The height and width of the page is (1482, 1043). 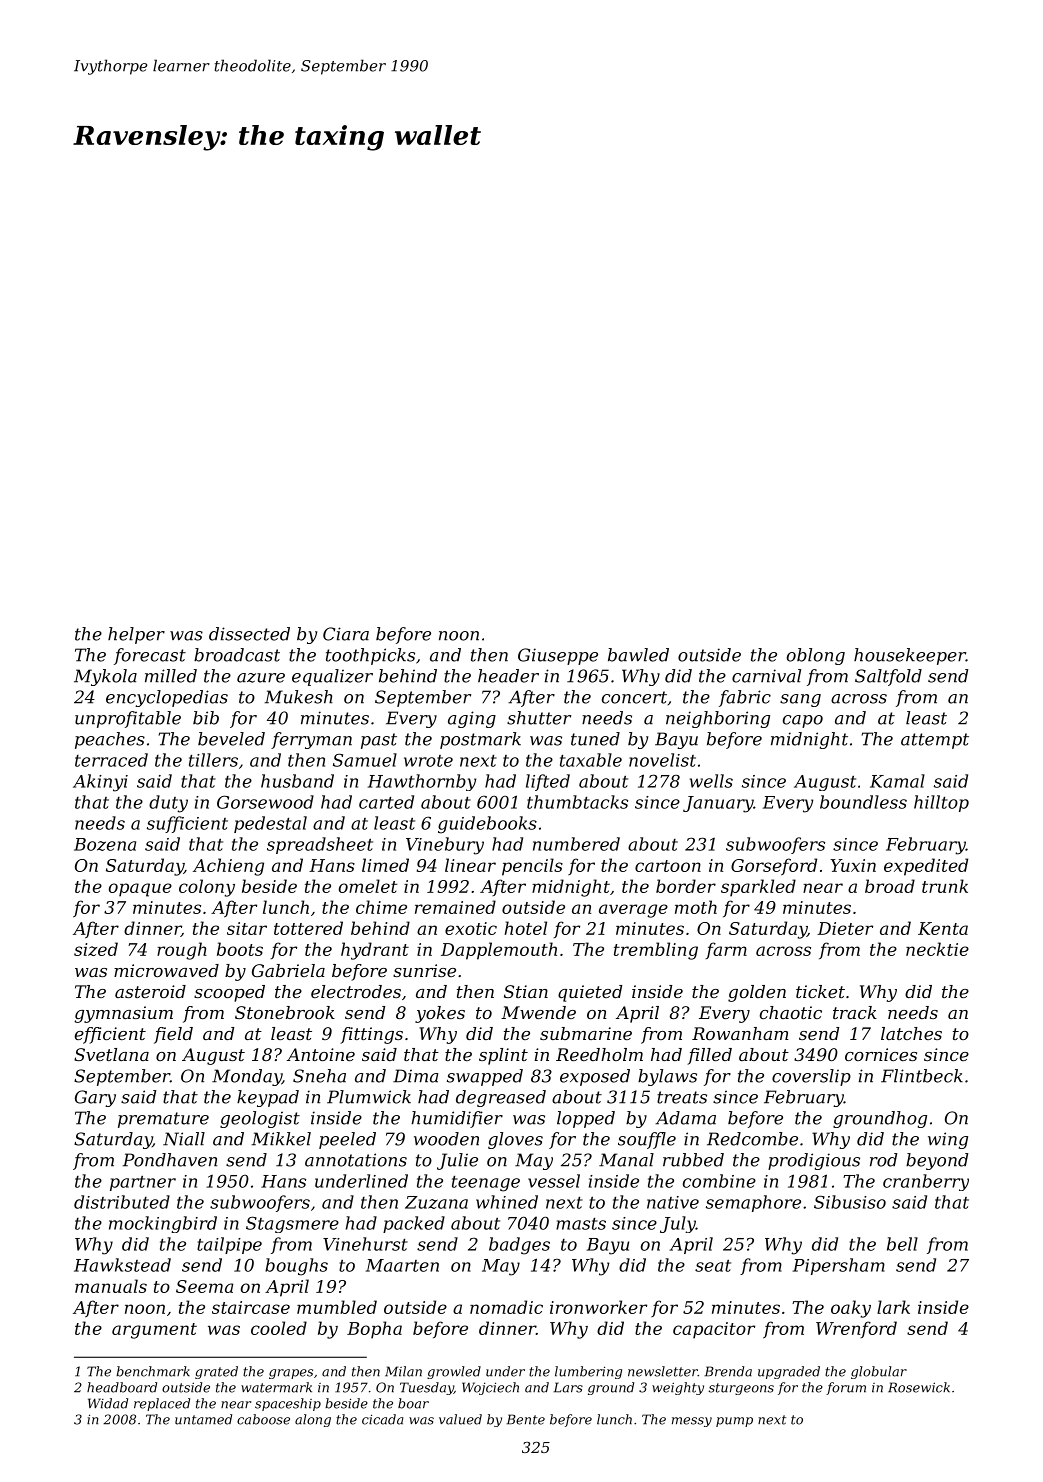 I want to click on Giuseppe, so click(x=558, y=656).
